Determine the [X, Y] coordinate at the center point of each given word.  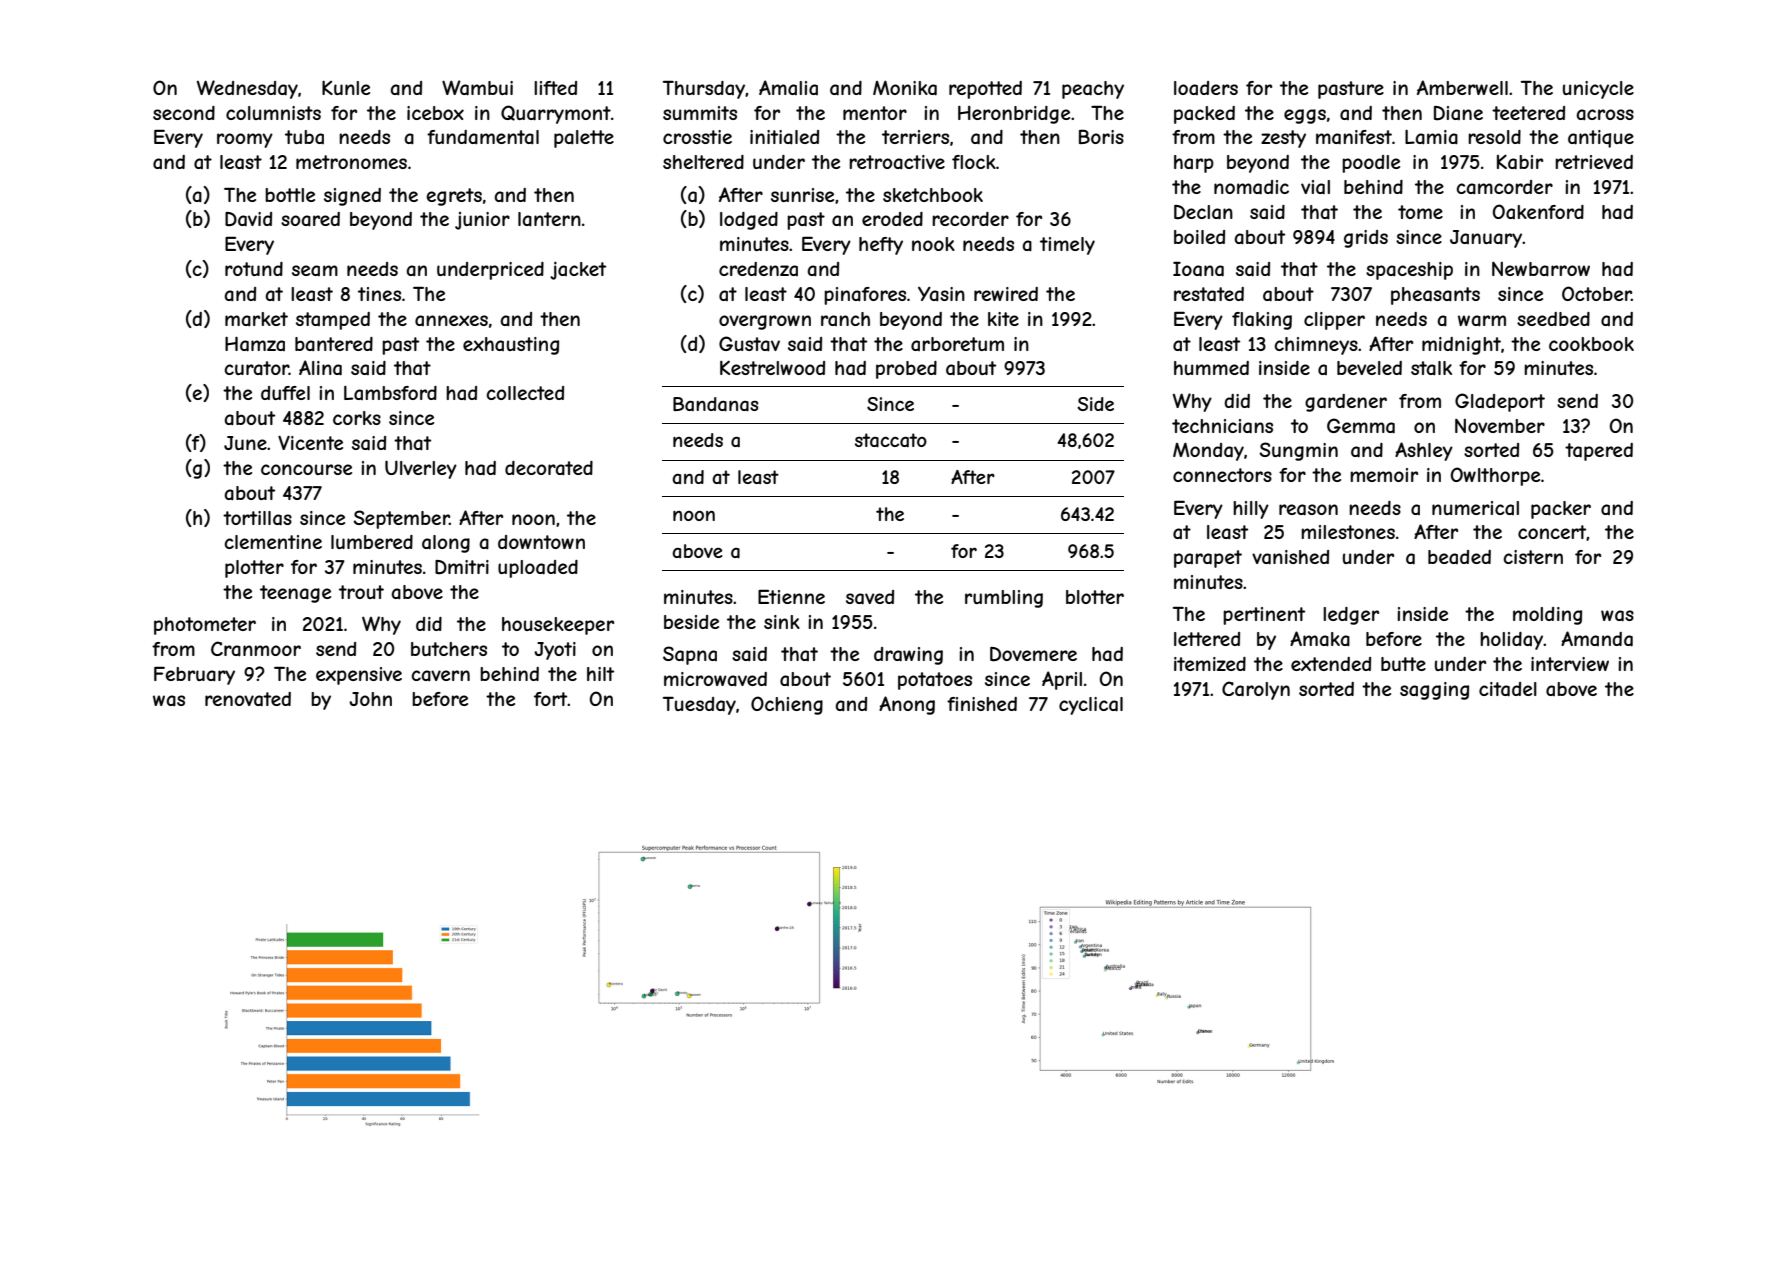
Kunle [346, 87]
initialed [784, 137]
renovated [248, 699]
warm [1482, 321]
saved [870, 597]
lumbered [372, 542]
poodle [1371, 164]
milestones [1348, 532]
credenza [758, 269]
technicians [1222, 426]
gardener [1346, 403]
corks [357, 418]
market [256, 319]
